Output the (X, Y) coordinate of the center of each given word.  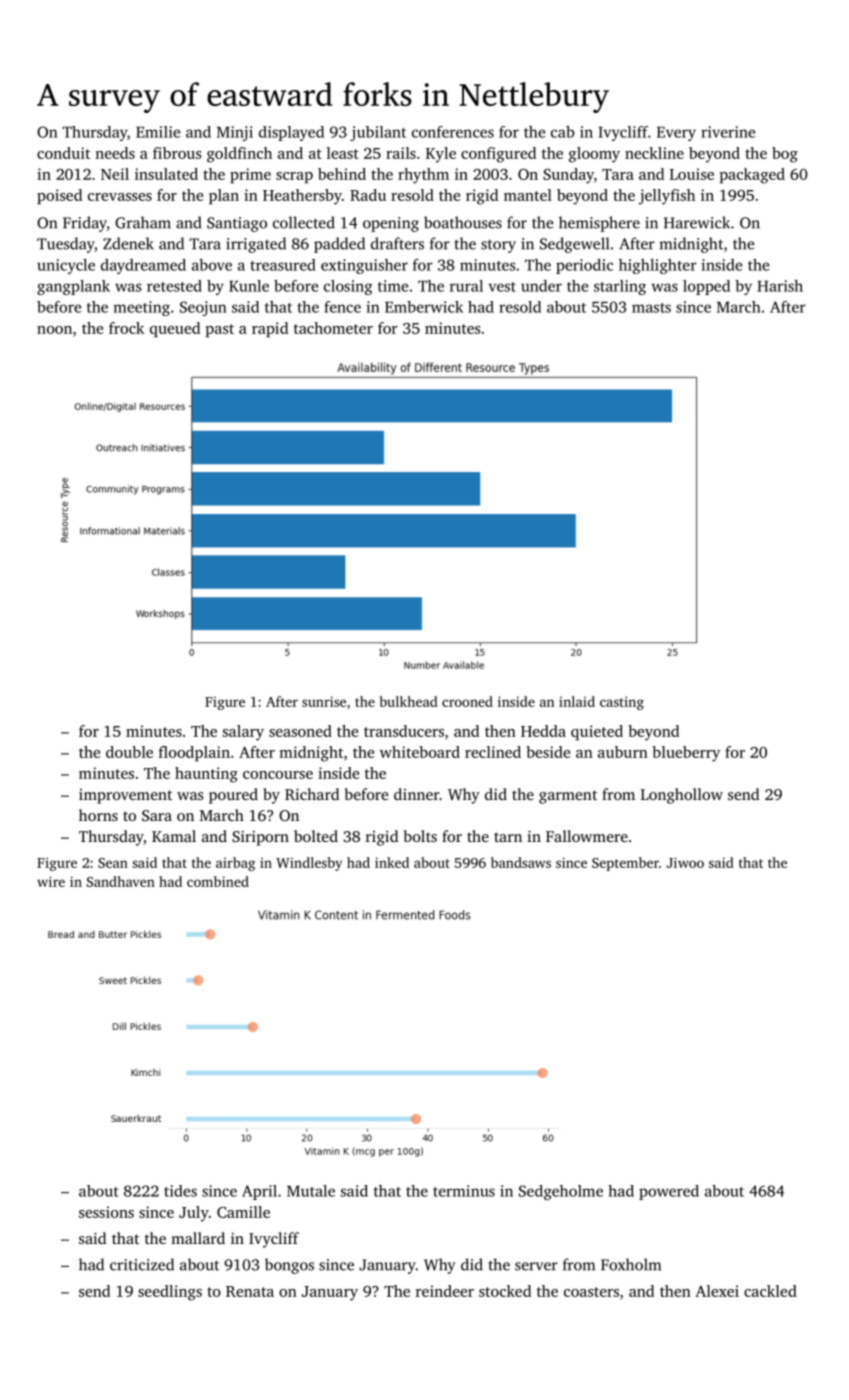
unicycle (66, 266)
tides (180, 1191)
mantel (528, 195)
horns (98, 815)
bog (785, 155)
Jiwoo (685, 862)
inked (392, 862)
